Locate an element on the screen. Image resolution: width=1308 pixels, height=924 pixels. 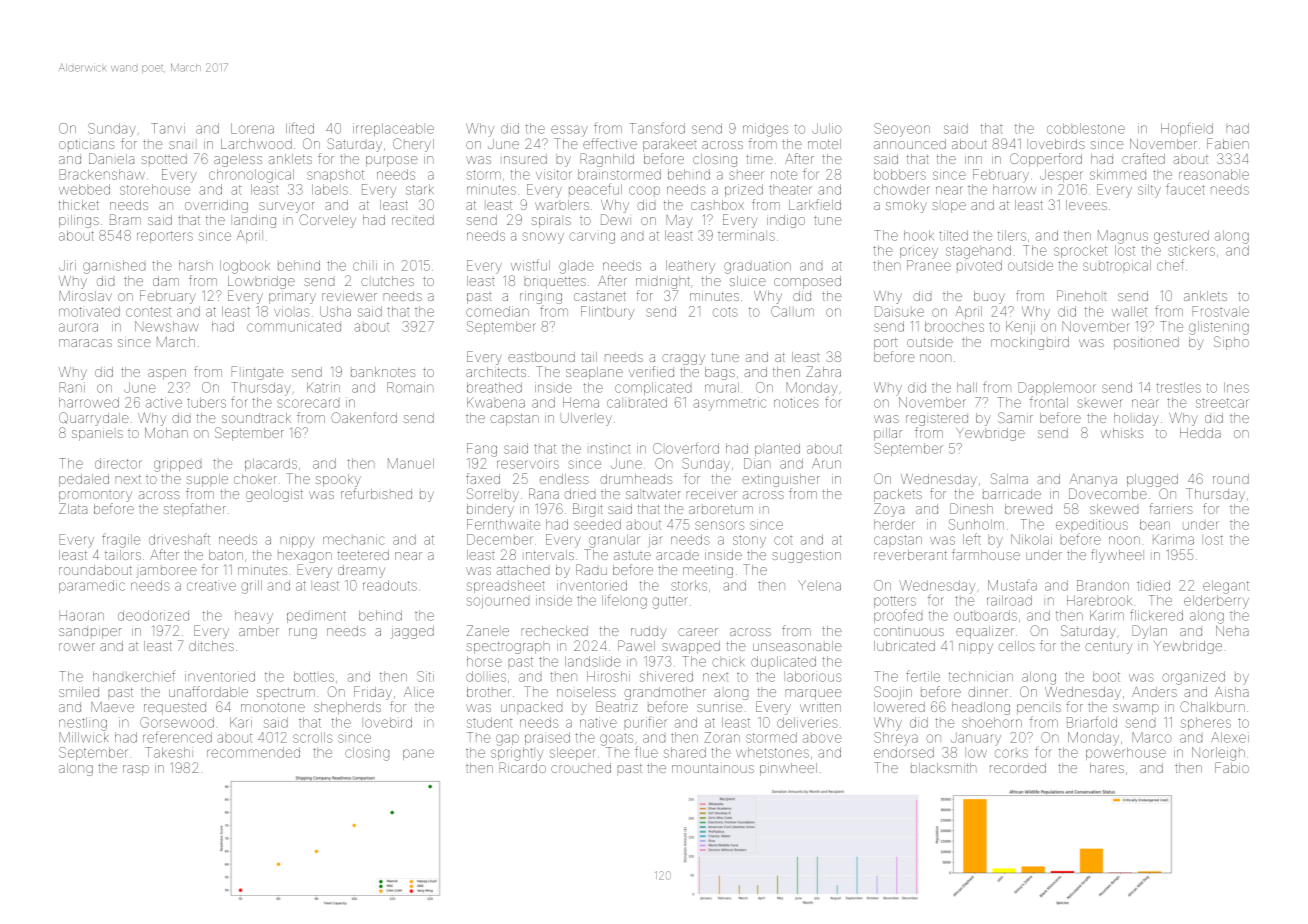
Fernthwaite is located at coordinates (503, 524).
